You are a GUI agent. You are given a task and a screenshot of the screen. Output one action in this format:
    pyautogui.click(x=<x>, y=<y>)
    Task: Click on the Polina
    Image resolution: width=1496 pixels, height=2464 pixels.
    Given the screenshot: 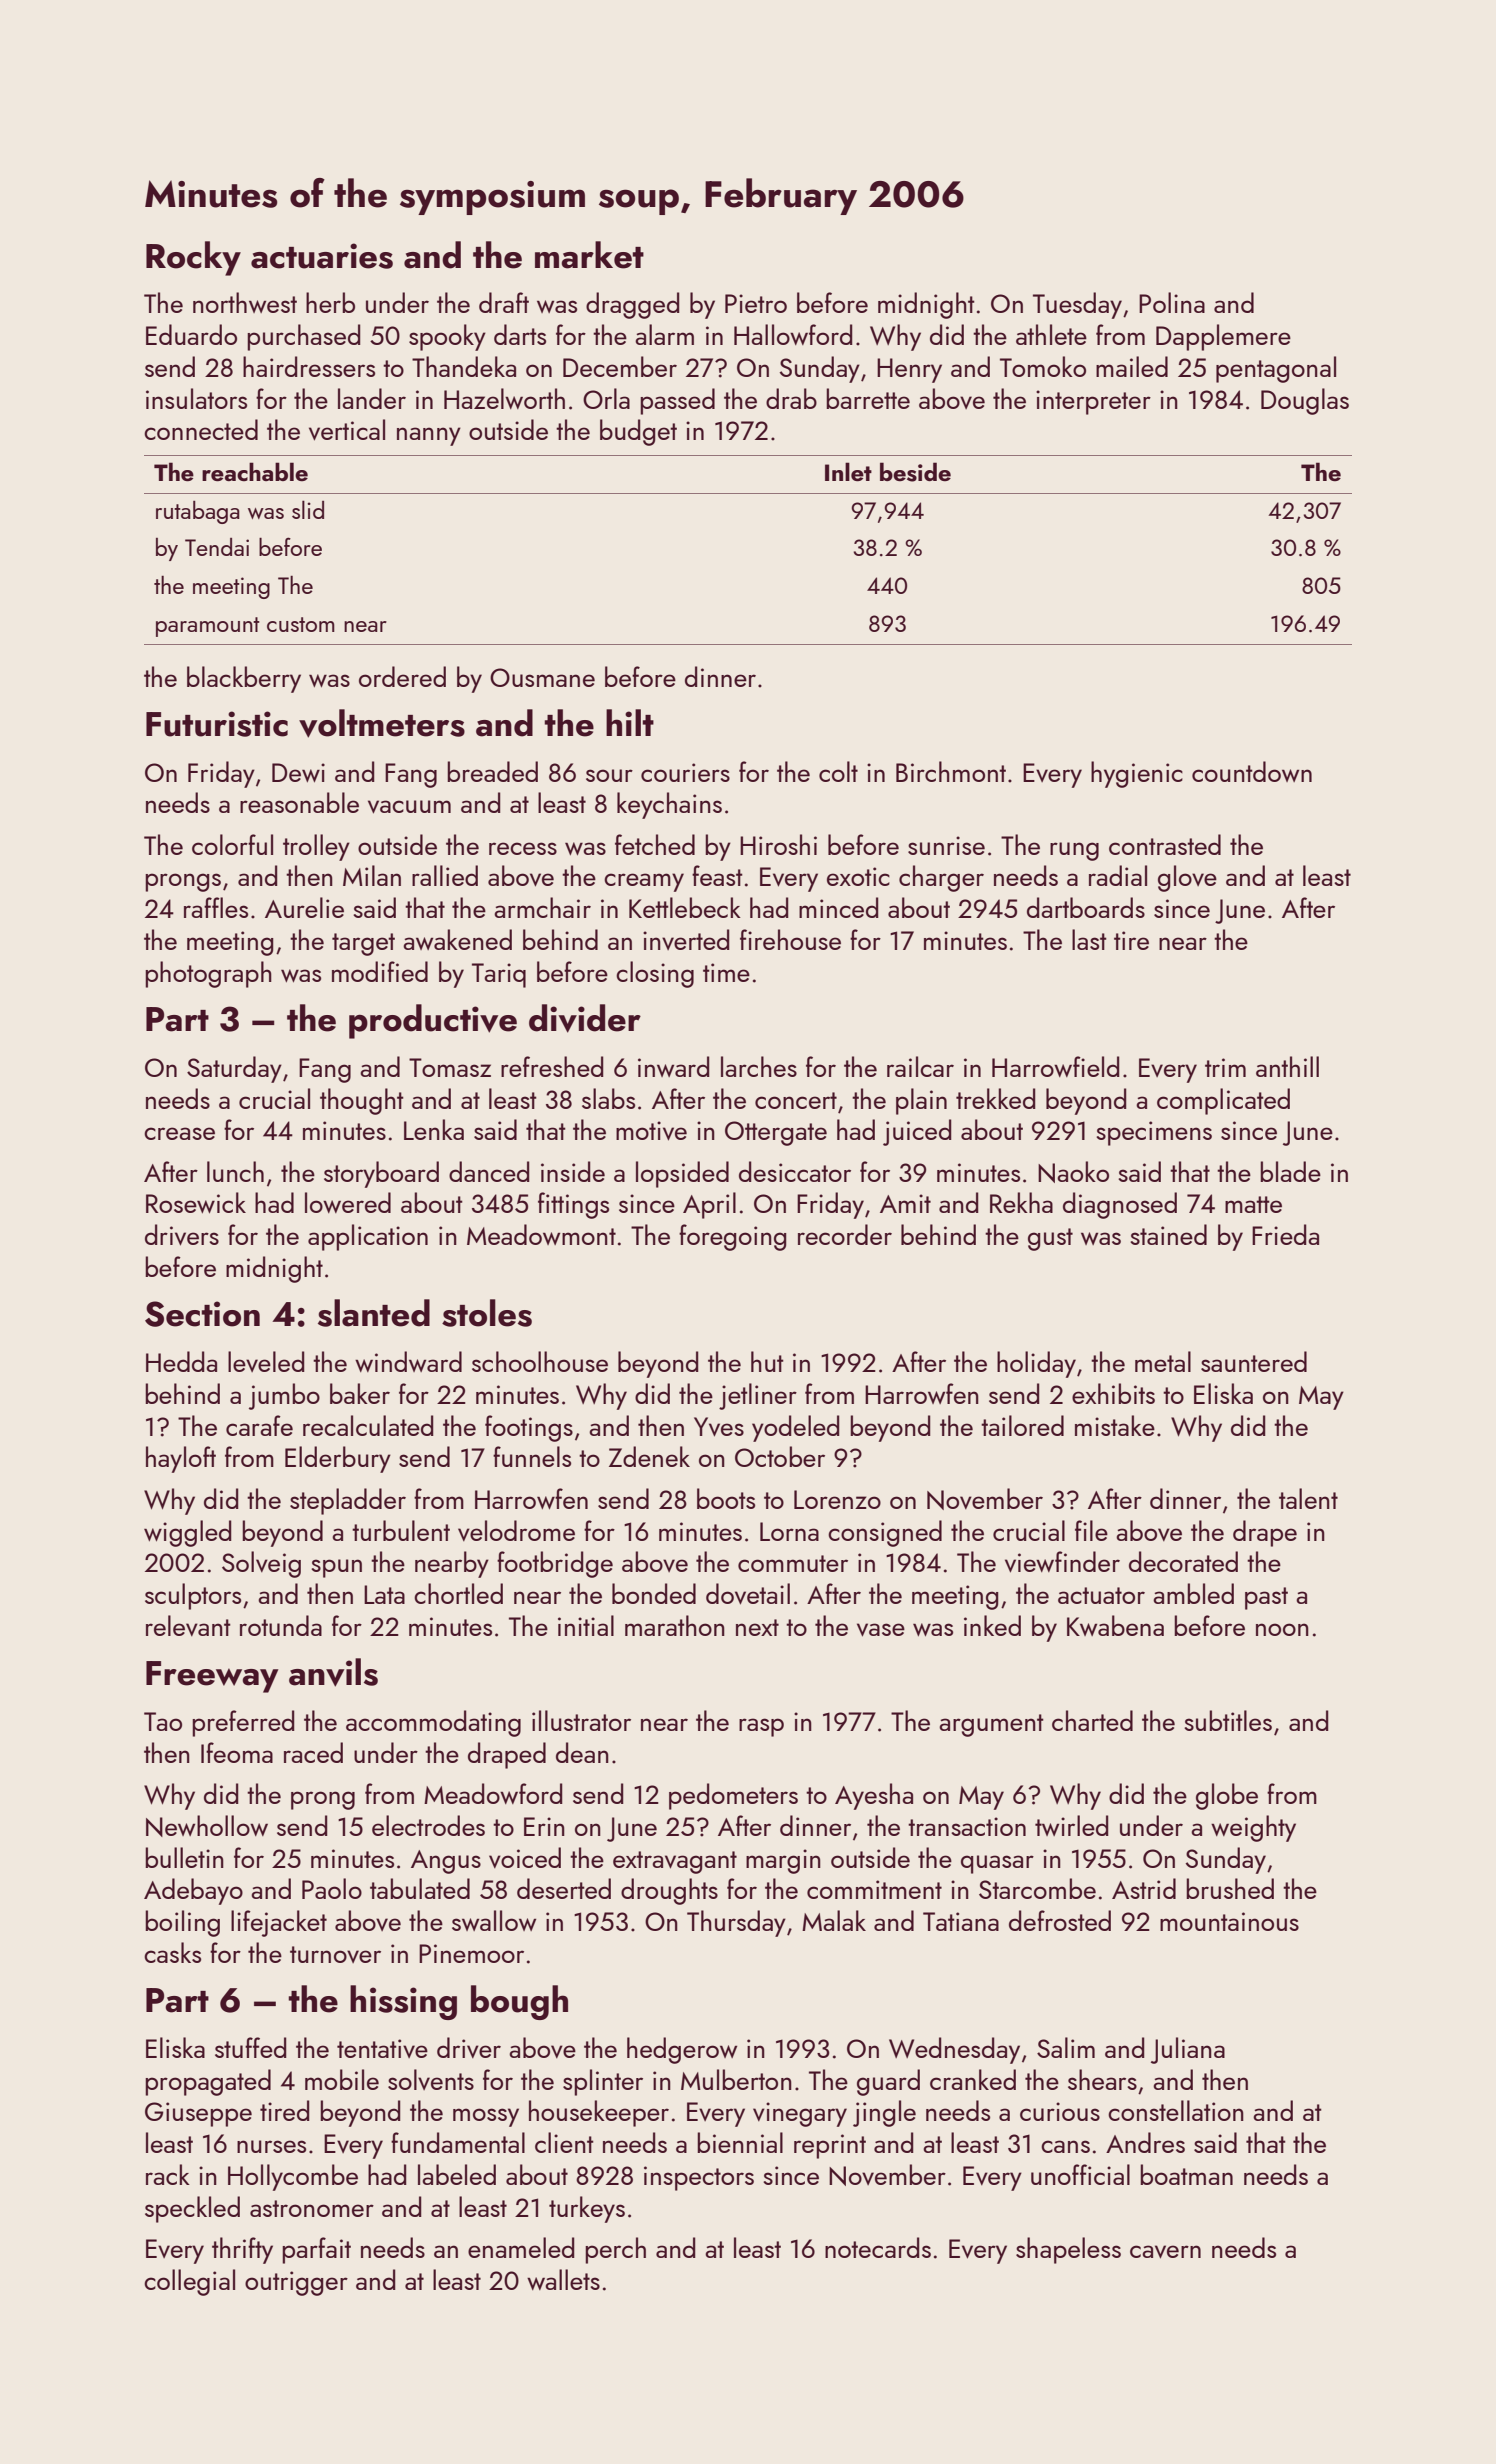 What is the action you would take?
    pyautogui.click(x=1172, y=302)
